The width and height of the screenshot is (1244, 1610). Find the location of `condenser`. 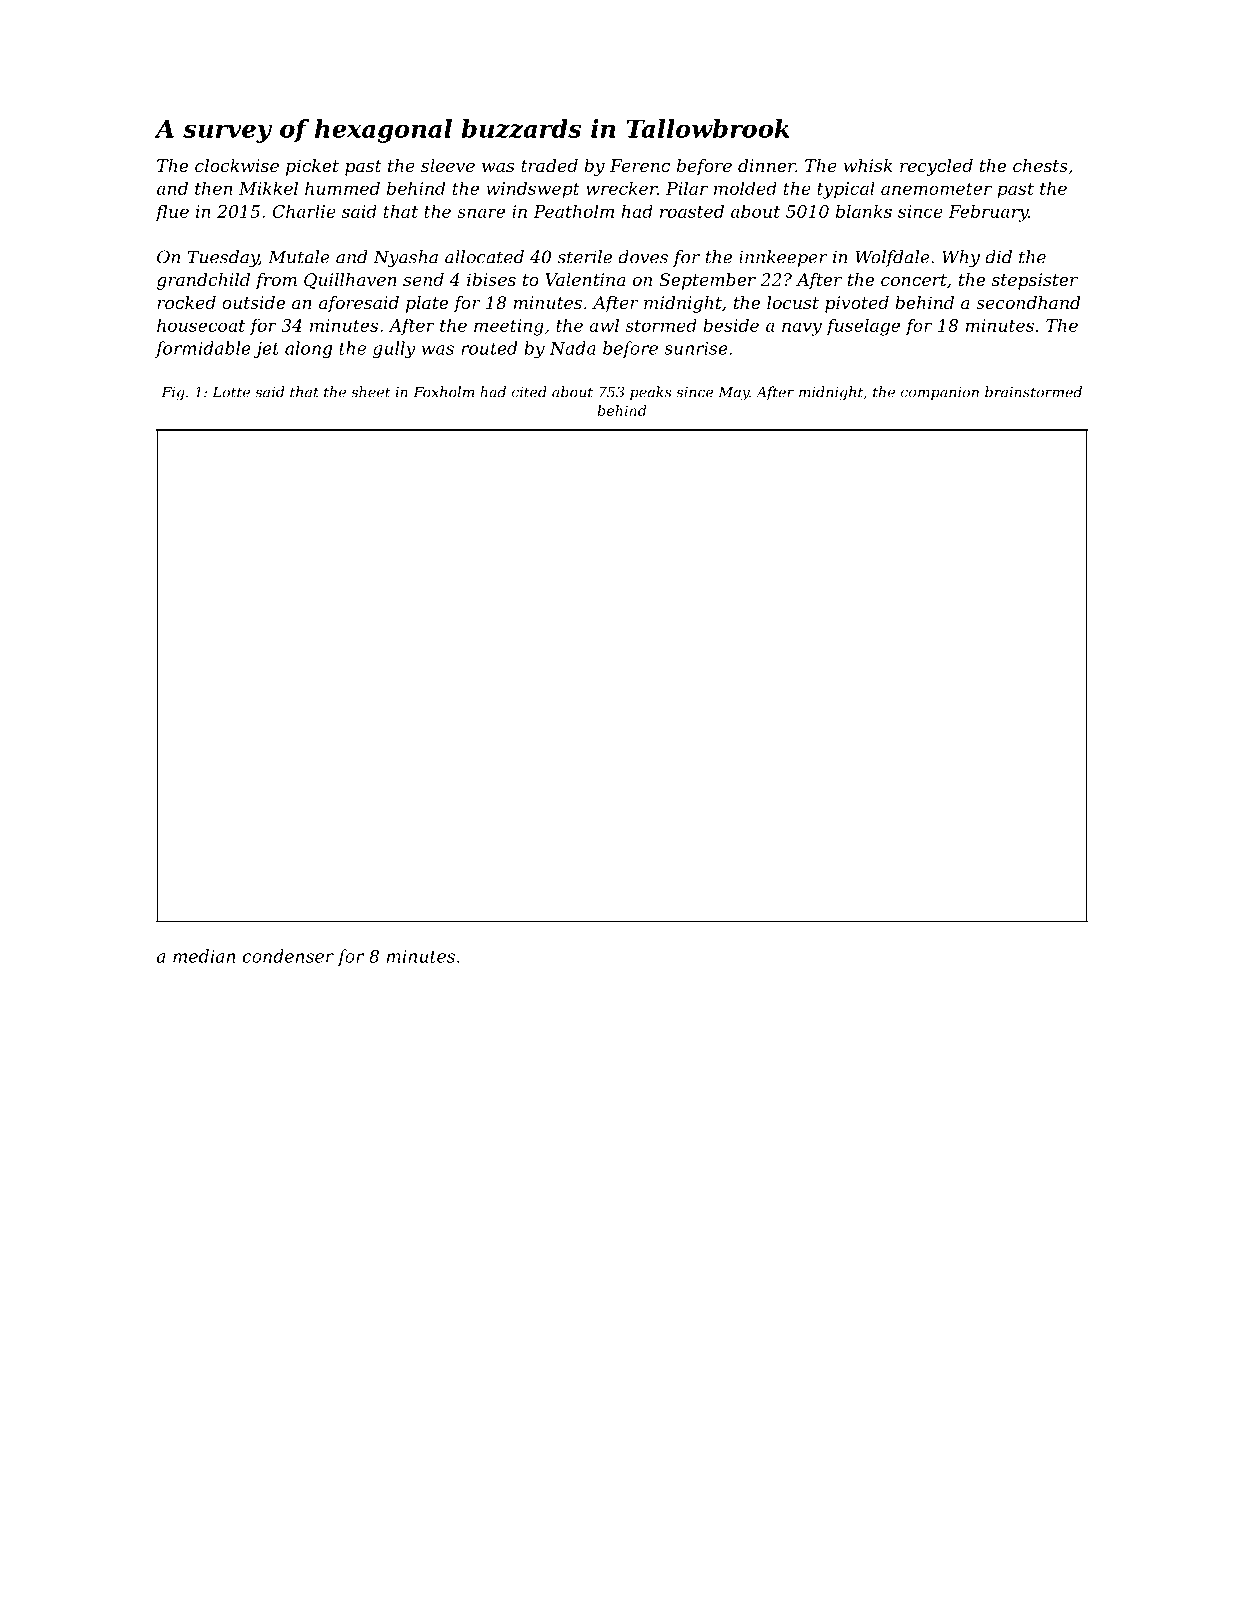

condenser is located at coordinates (288, 956).
